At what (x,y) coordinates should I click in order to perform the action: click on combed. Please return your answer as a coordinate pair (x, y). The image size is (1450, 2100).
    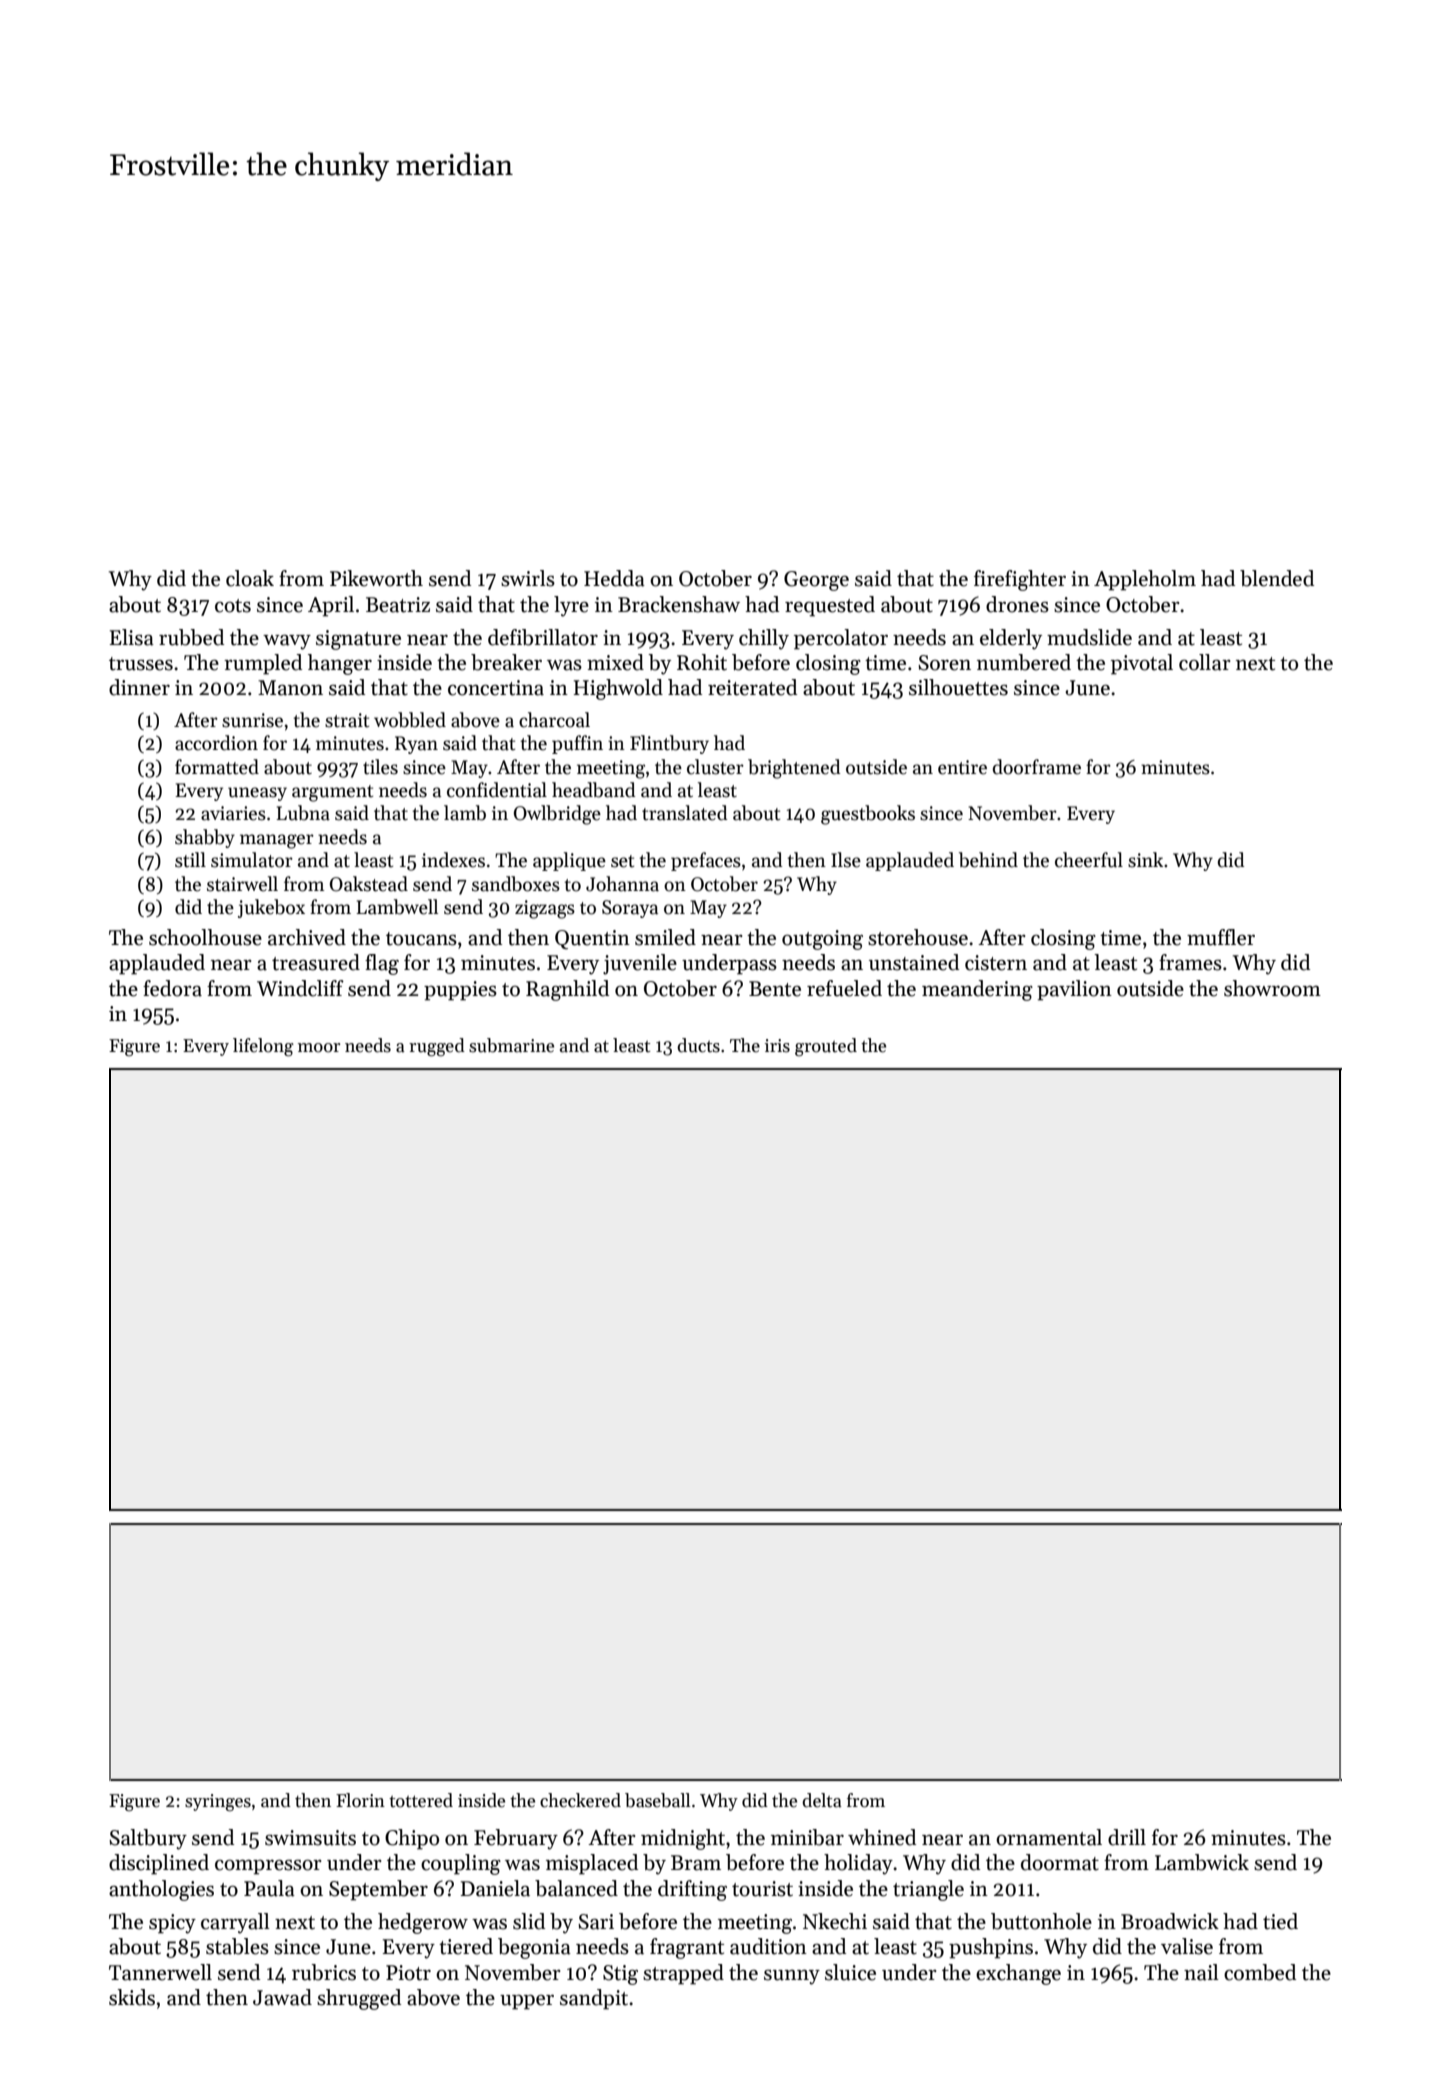
    Looking at the image, I should click on (1260, 1972).
